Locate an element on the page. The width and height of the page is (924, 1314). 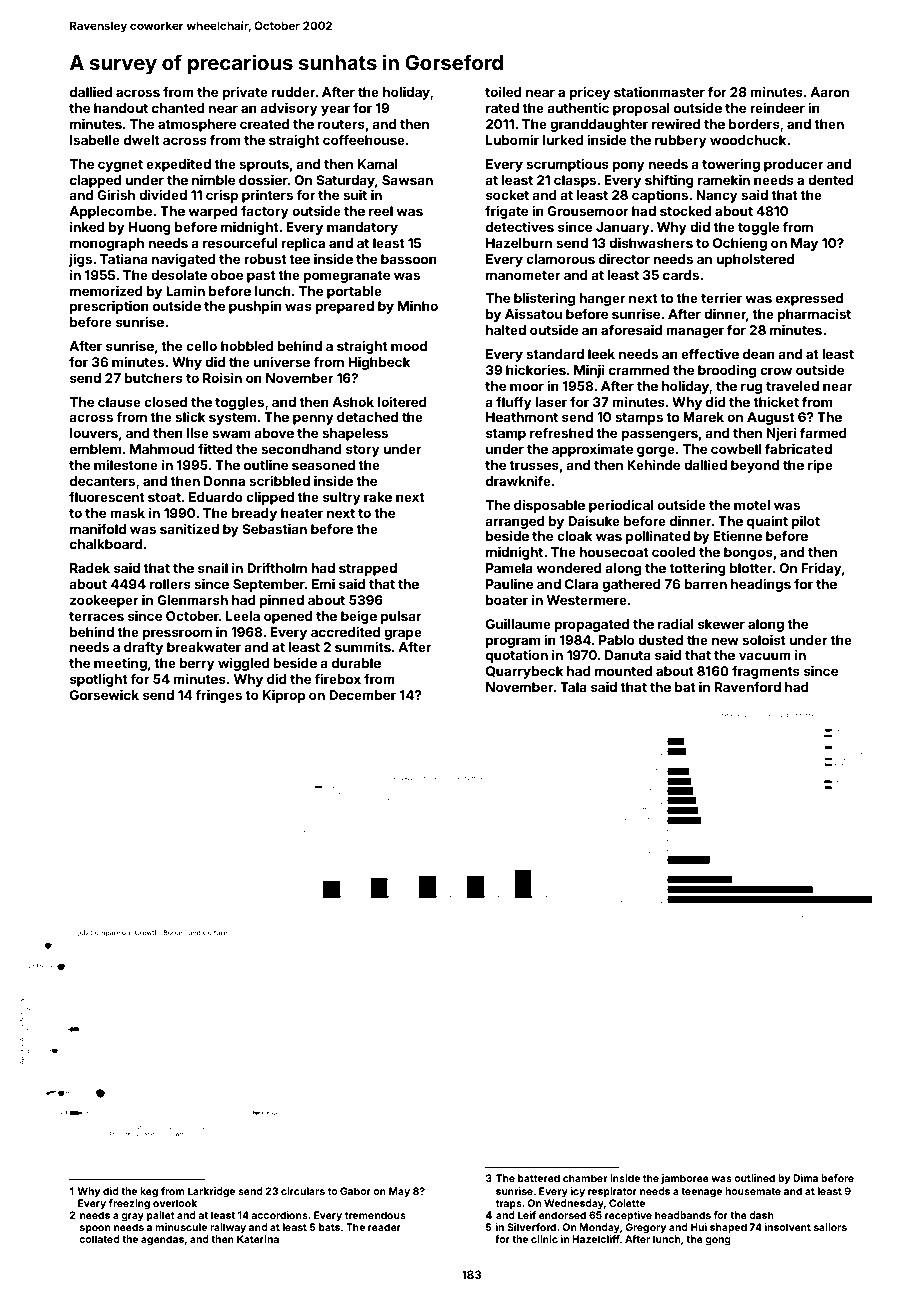
crow is located at coordinates (776, 371).
